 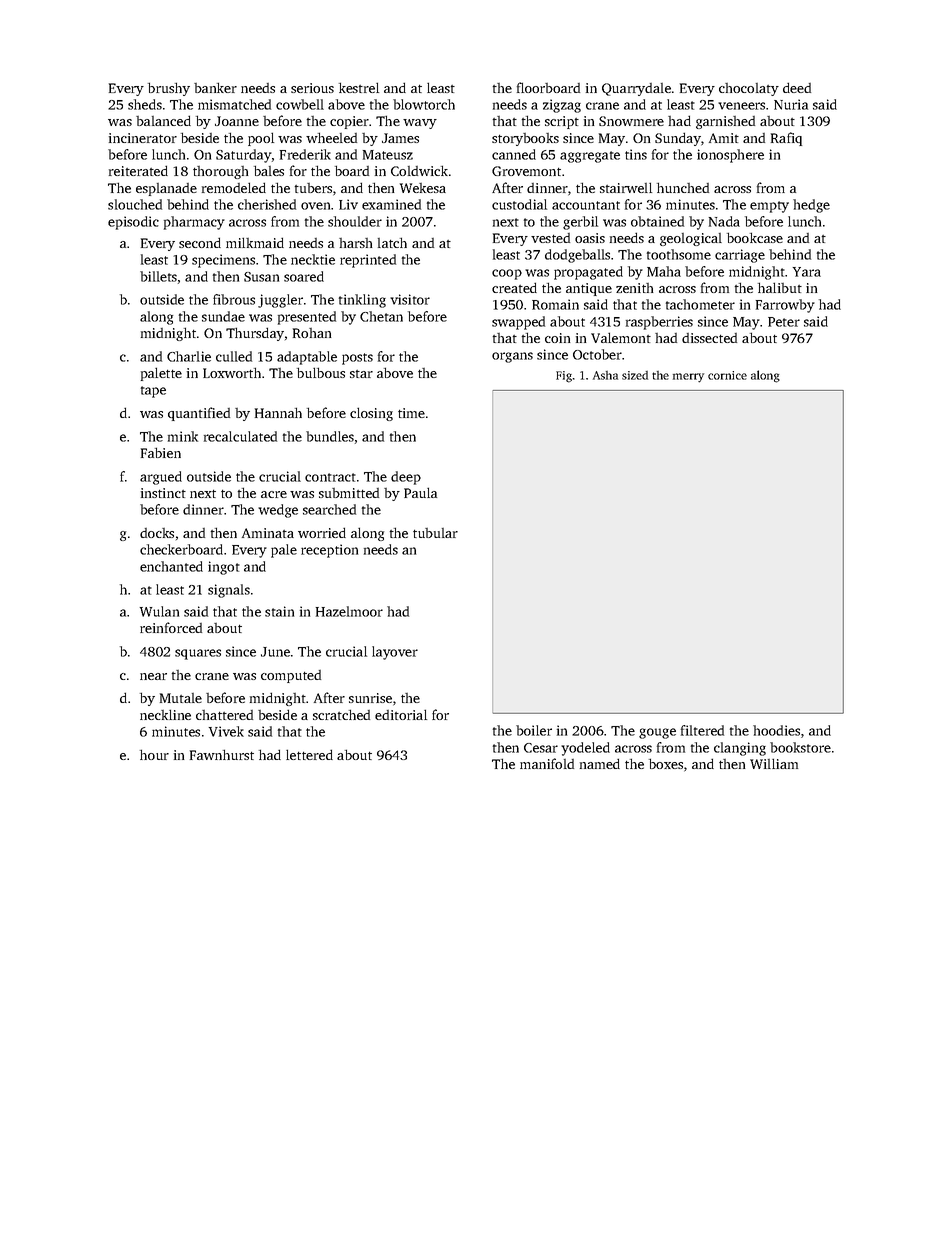 I want to click on accountant, so click(x=586, y=205).
